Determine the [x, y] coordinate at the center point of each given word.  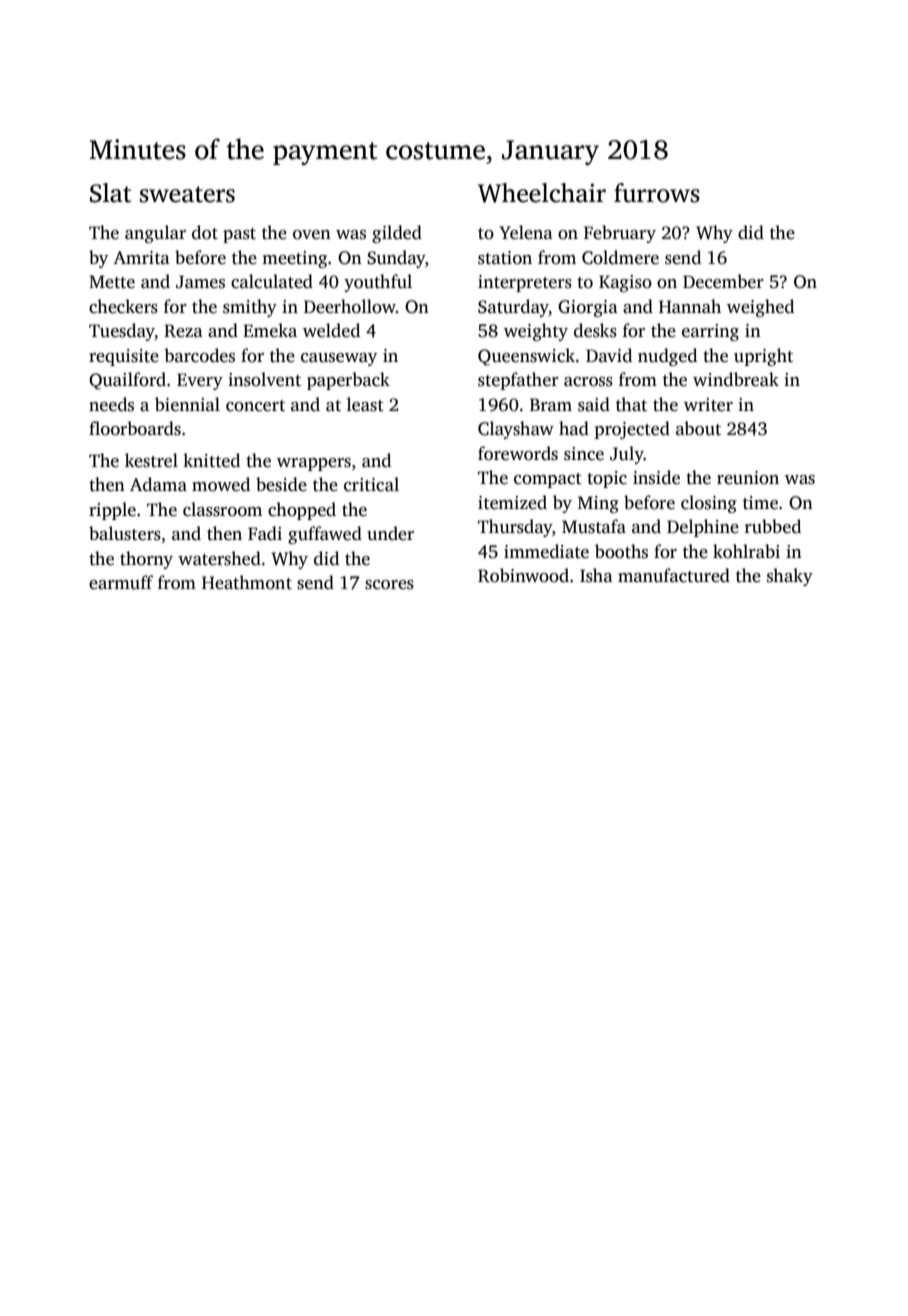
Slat [110, 193]
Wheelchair [542, 193]
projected [632, 430]
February [620, 234]
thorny [146, 560]
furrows [657, 193]
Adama [158, 484]
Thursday [515, 528]
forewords [518, 453]
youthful [378, 283]
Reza [183, 331]
